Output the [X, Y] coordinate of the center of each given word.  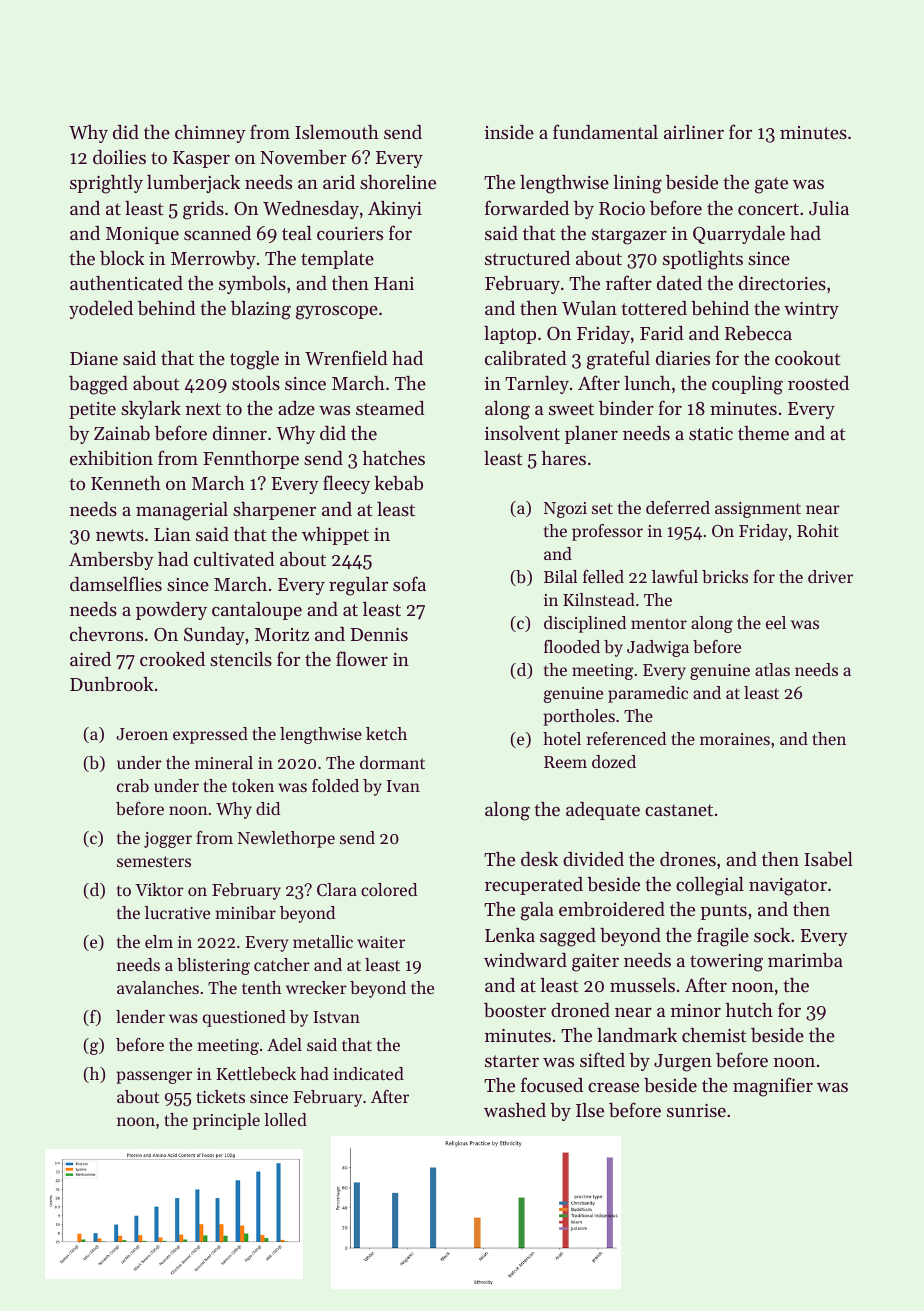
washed [515, 1110]
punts [723, 912]
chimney [210, 134]
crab [133, 785]
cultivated [234, 559]
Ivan [403, 786]
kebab [398, 483]
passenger [154, 1077]
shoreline [398, 182]
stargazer [629, 236]
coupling [747, 385]
